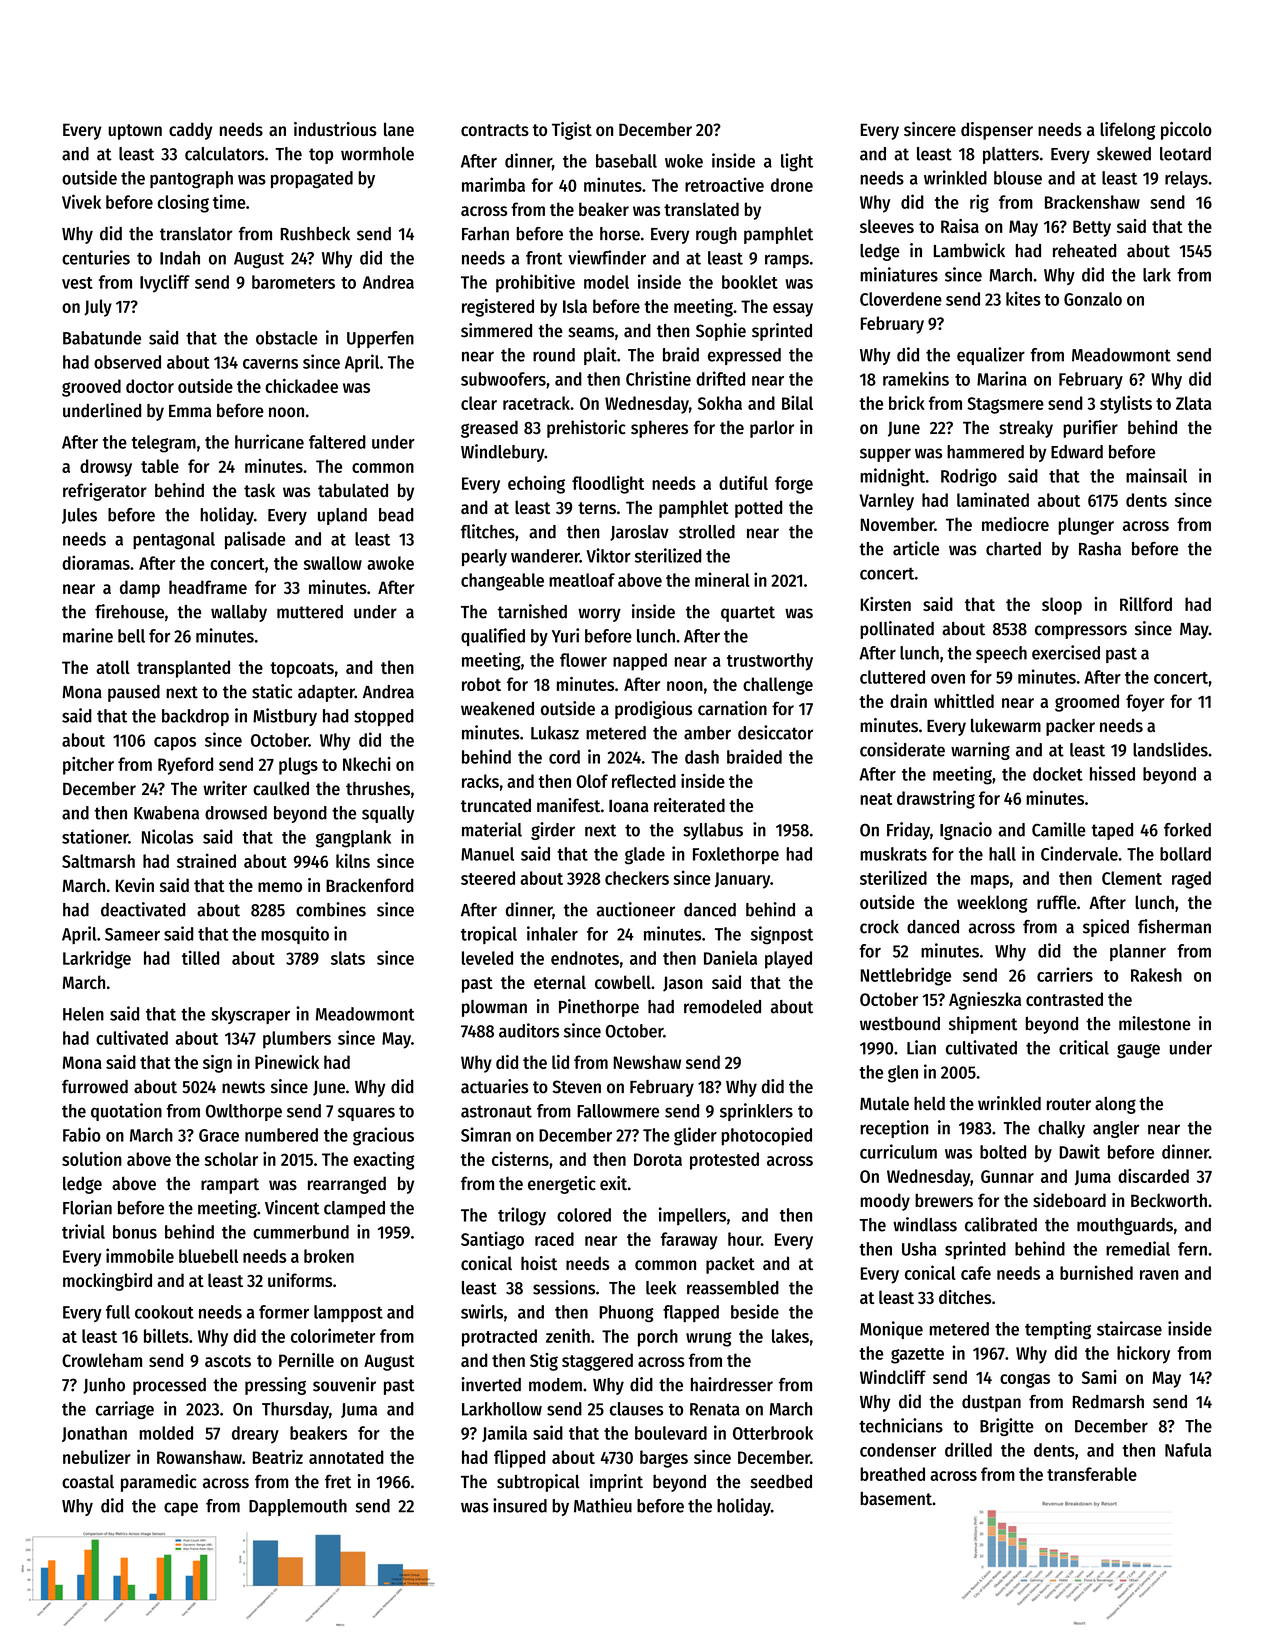 This screenshot has width=1274, height=1648. I want to click on Tigist, so click(572, 131).
